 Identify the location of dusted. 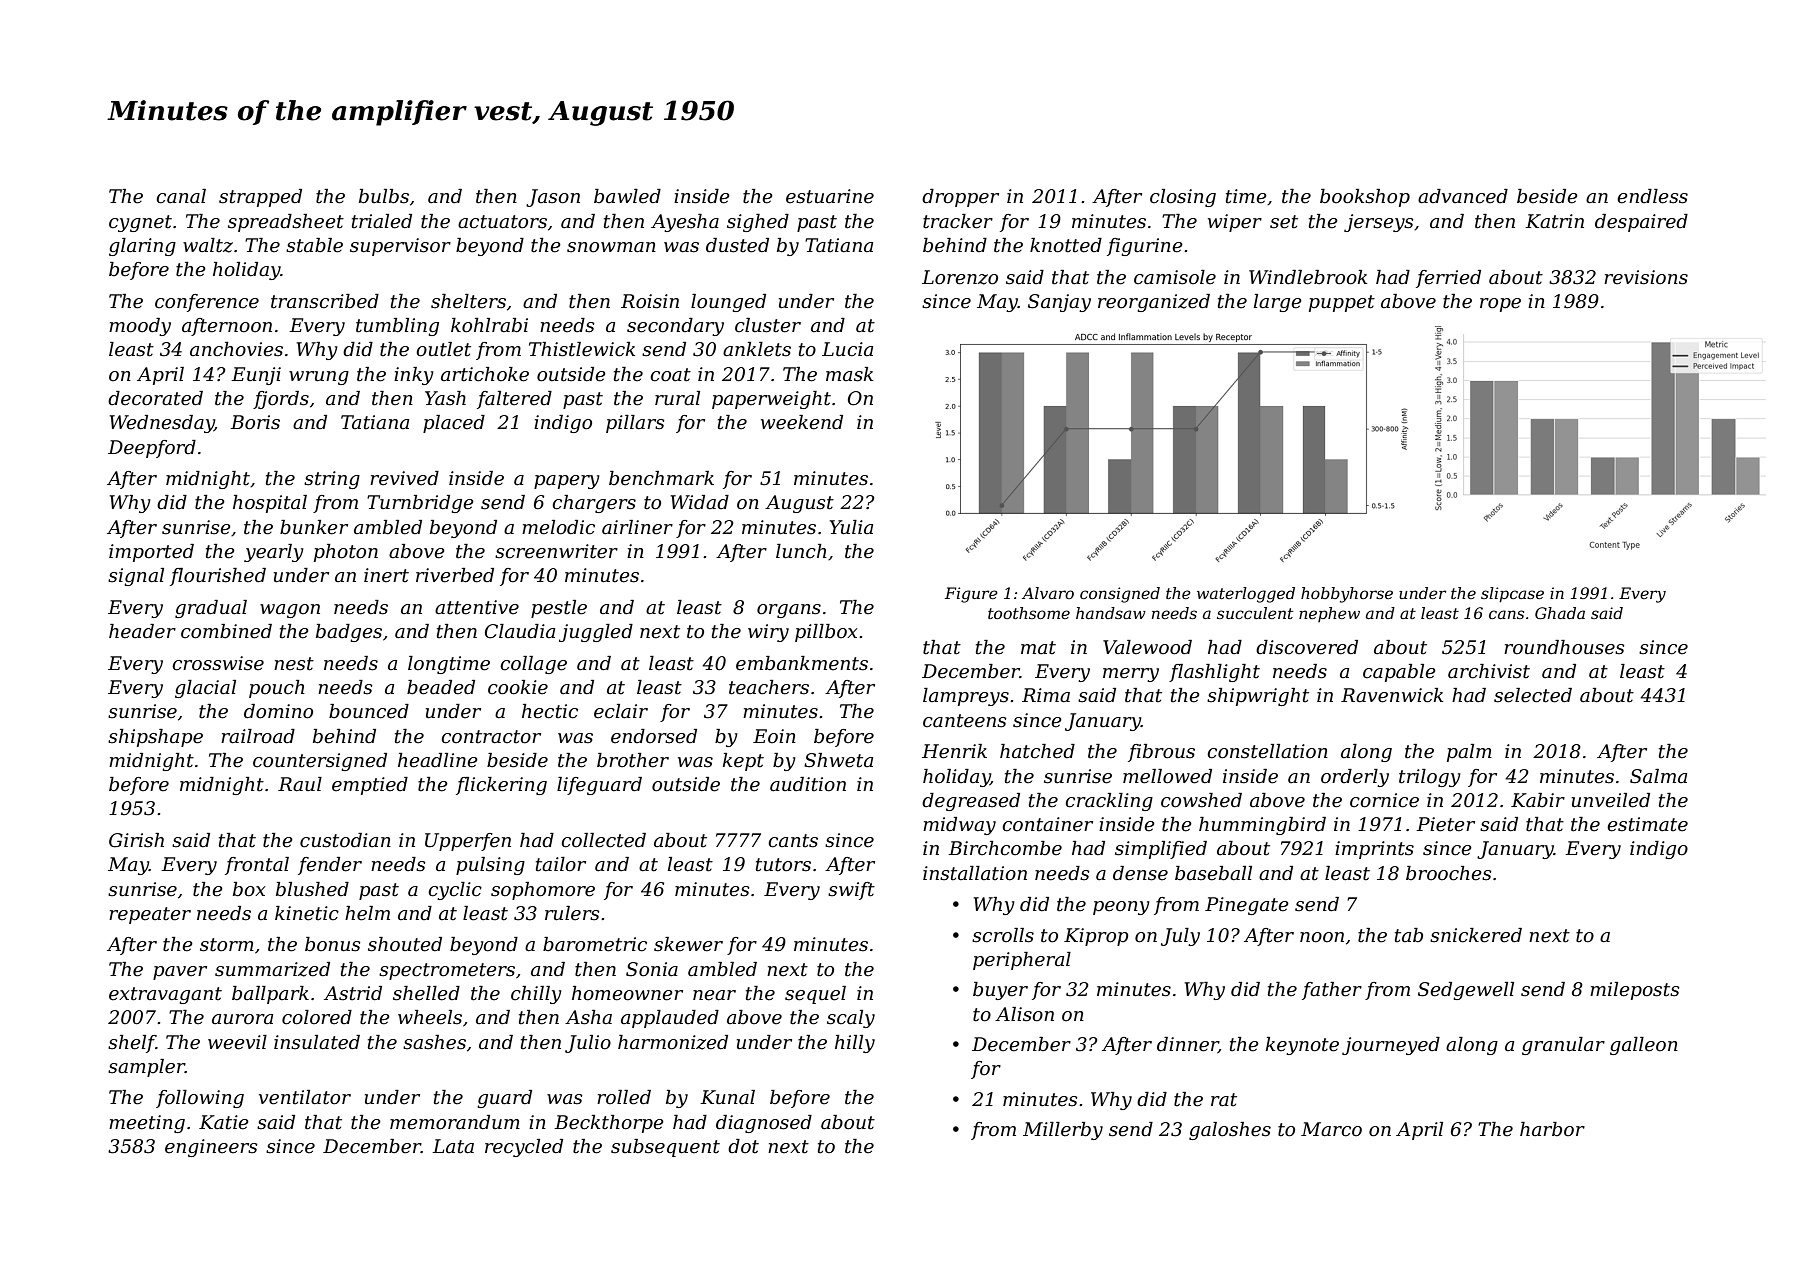
(737, 245).
